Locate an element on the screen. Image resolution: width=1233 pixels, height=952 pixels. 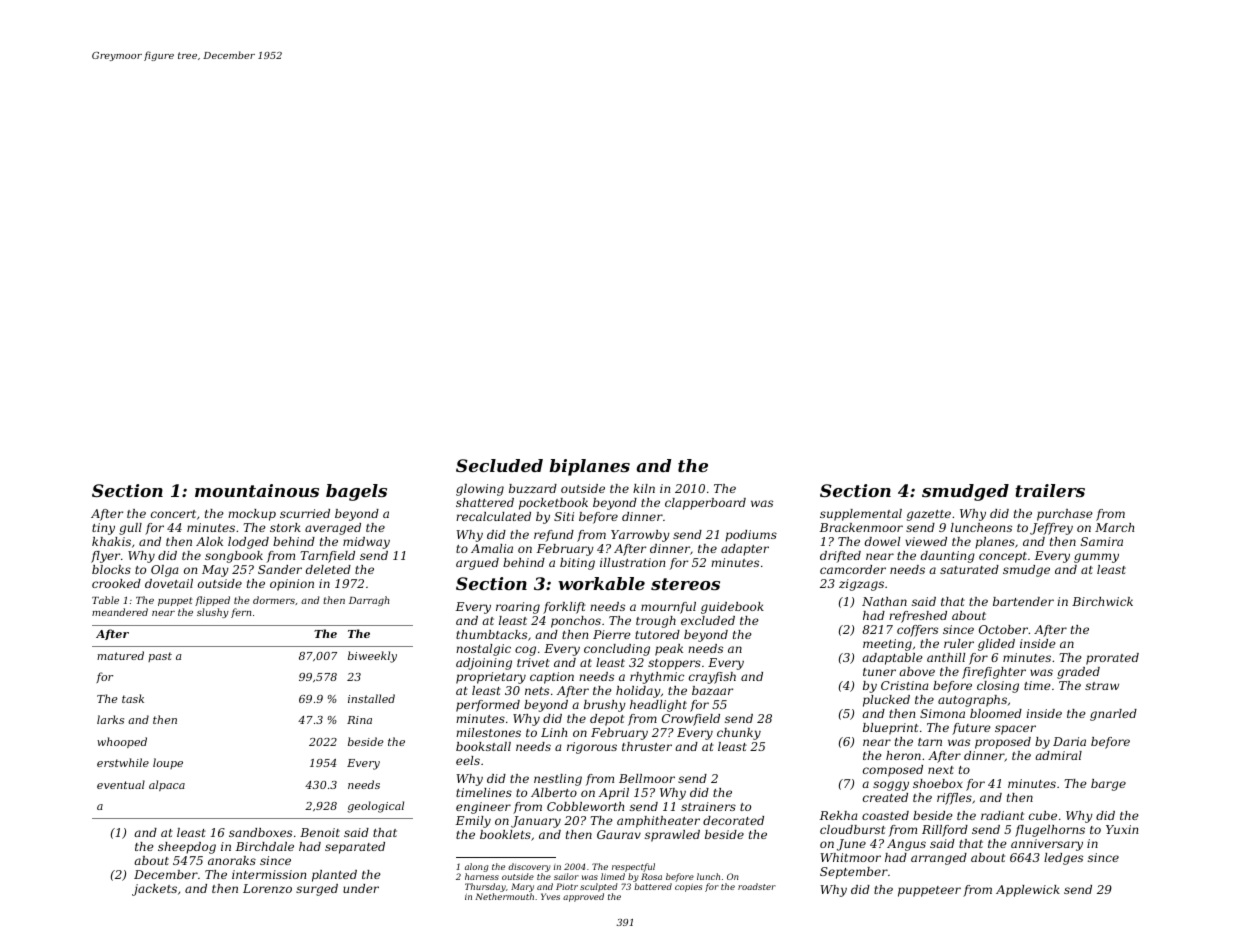
closing is located at coordinates (998, 687).
